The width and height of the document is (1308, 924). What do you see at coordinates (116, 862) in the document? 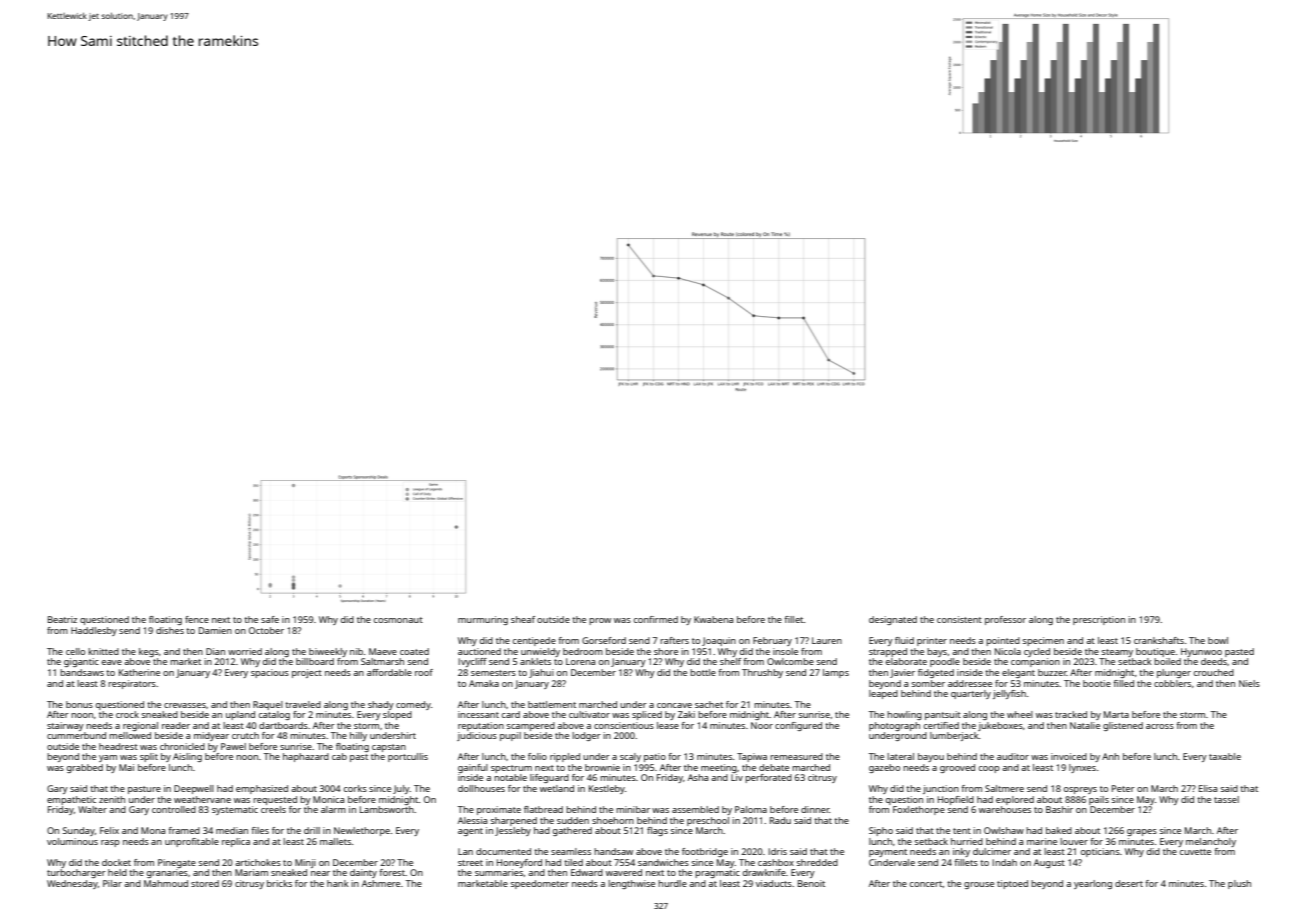
I see `docket` at bounding box center [116, 862].
